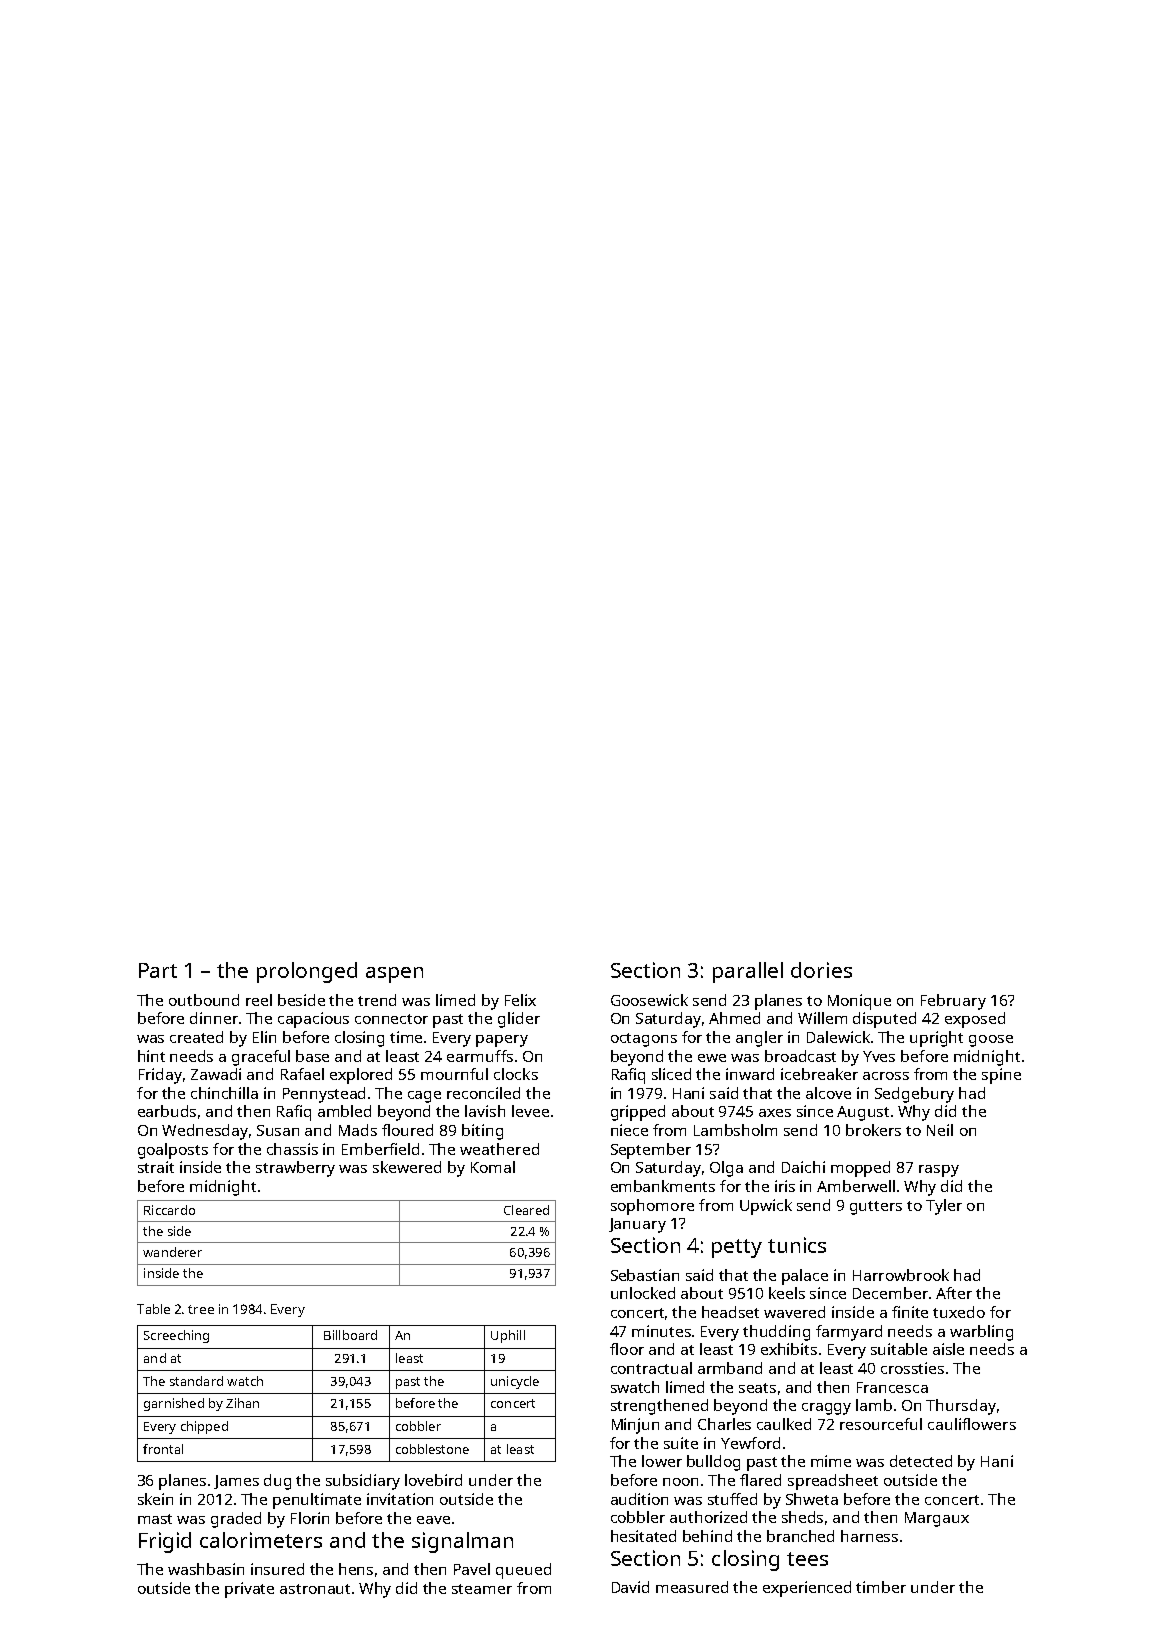 This image has width=1166, height=1649. What do you see at coordinates (748, 972) in the image?
I see `parallel` at bounding box center [748, 972].
